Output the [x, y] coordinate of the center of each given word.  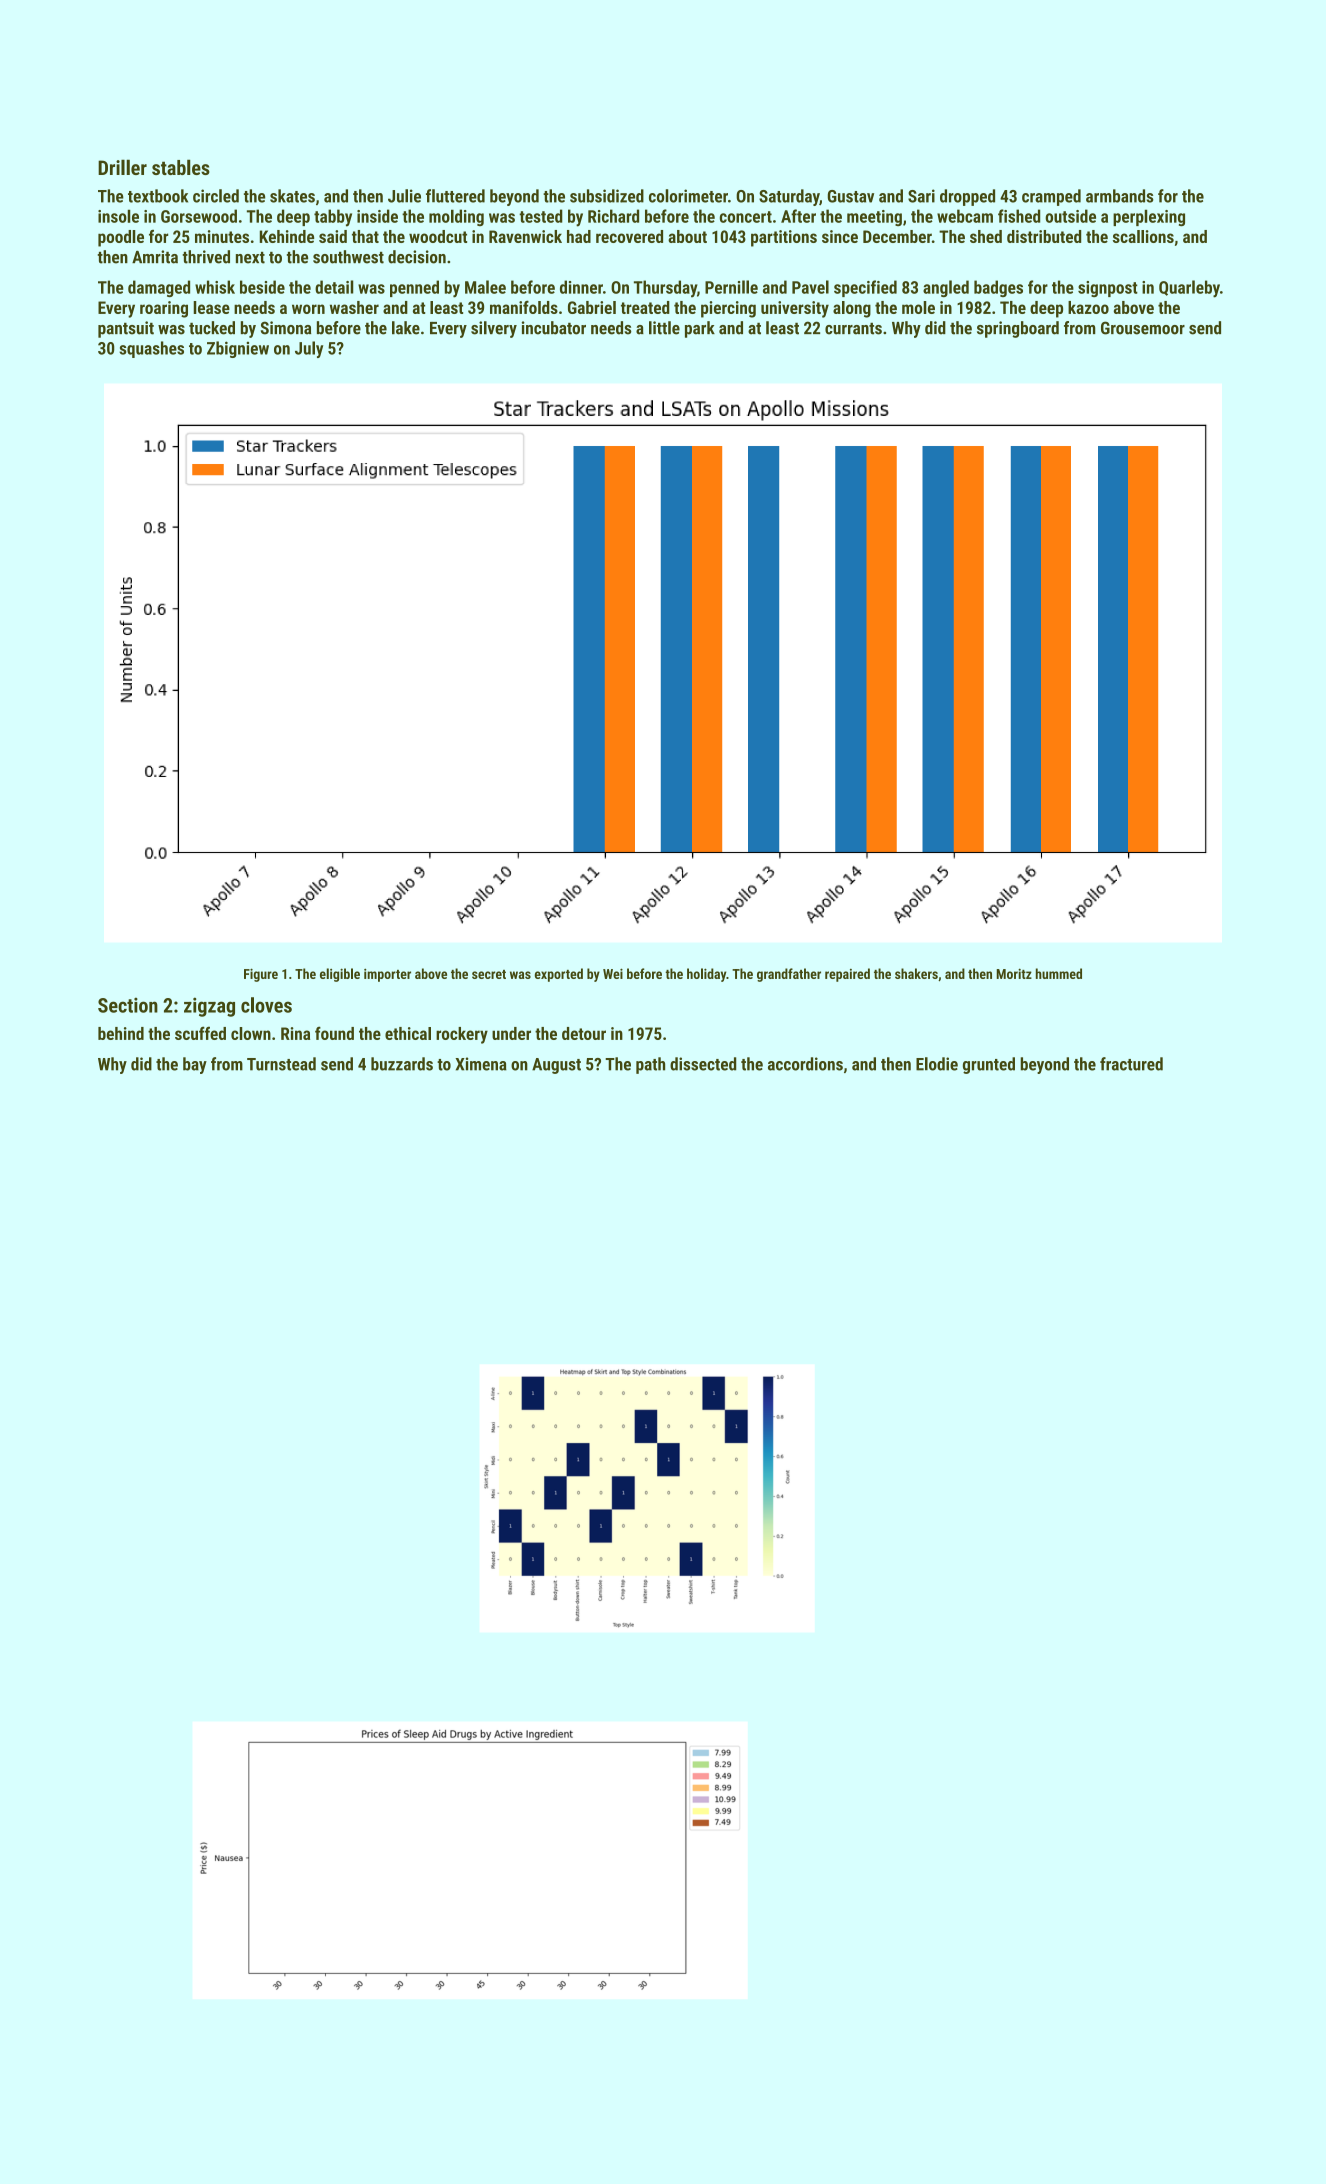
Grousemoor [1143, 328]
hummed [1059, 973]
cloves [266, 1005]
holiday [706, 975]
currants [853, 329]
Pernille [731, 287]
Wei [613, 973]
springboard [1018, 329]
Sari [921, 196]
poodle [121, 238]
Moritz [1014, 973]
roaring [164, 309]
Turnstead [281, 1064]
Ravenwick [525, 236]
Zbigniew [238, 349]
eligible [340, 975]
